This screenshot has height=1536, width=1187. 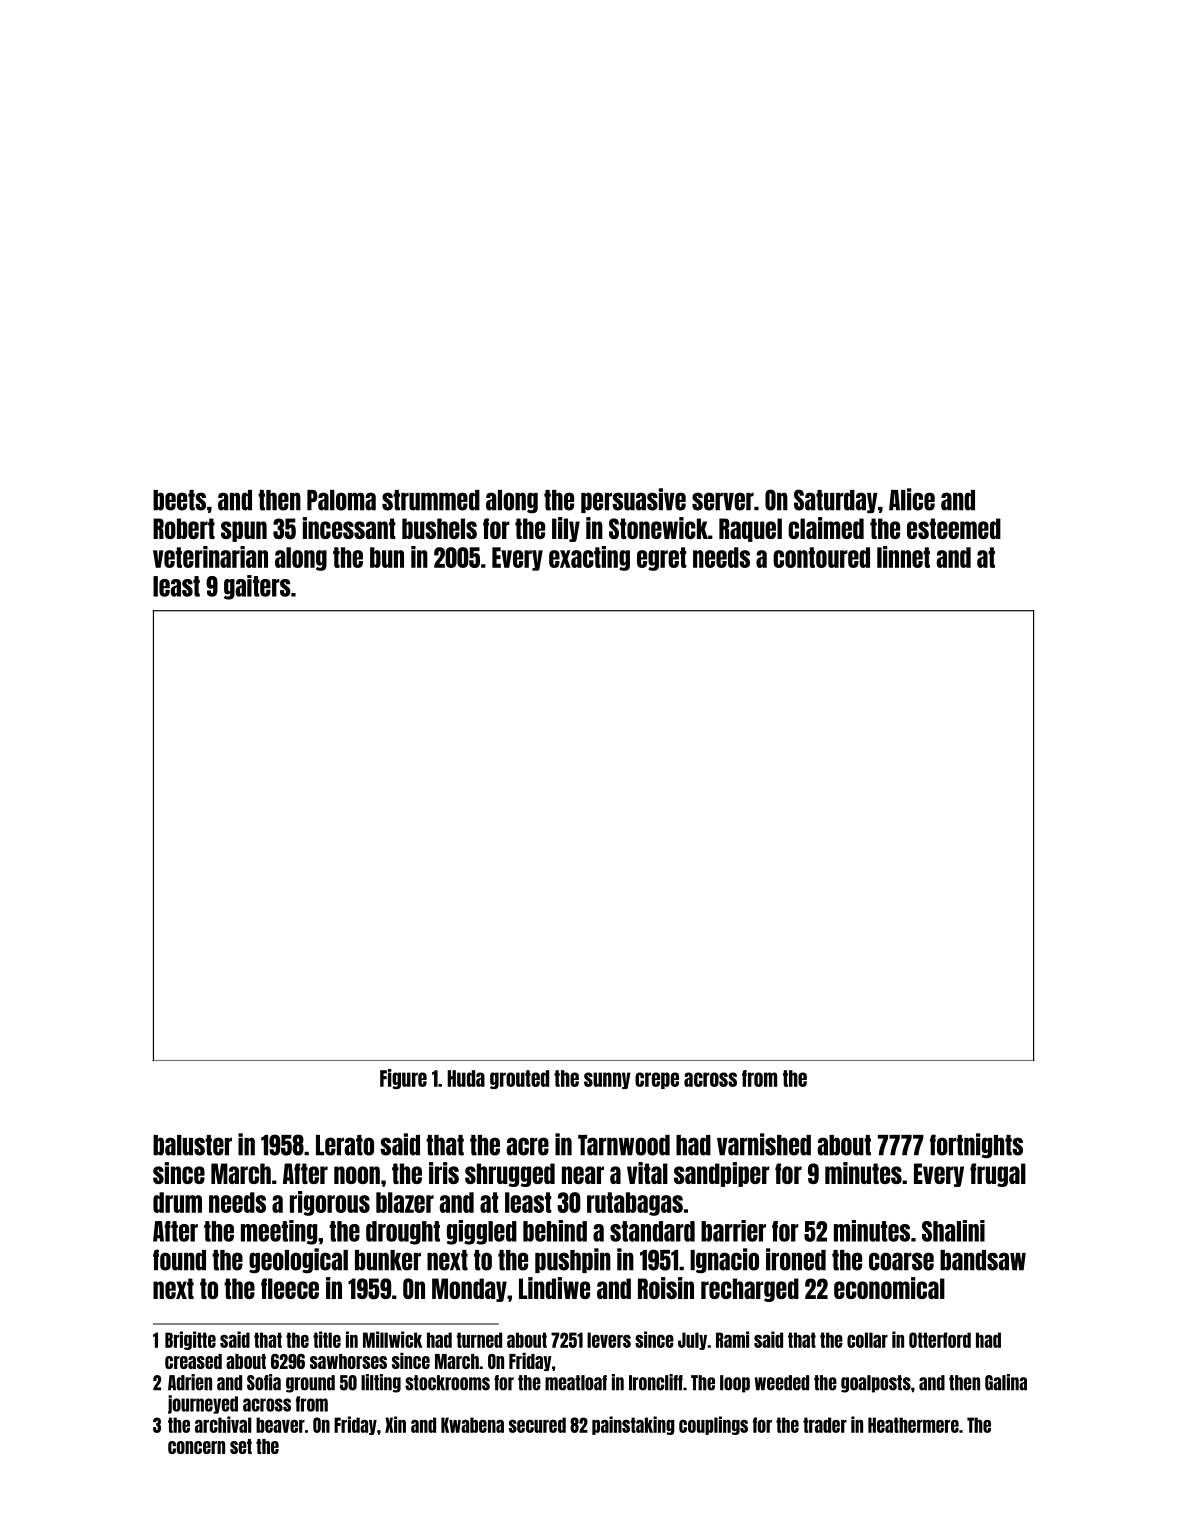 What do you see at coordinates (998, 1175) in the screenshot?
I see `frugal` at bounding box center [998, 1175].
